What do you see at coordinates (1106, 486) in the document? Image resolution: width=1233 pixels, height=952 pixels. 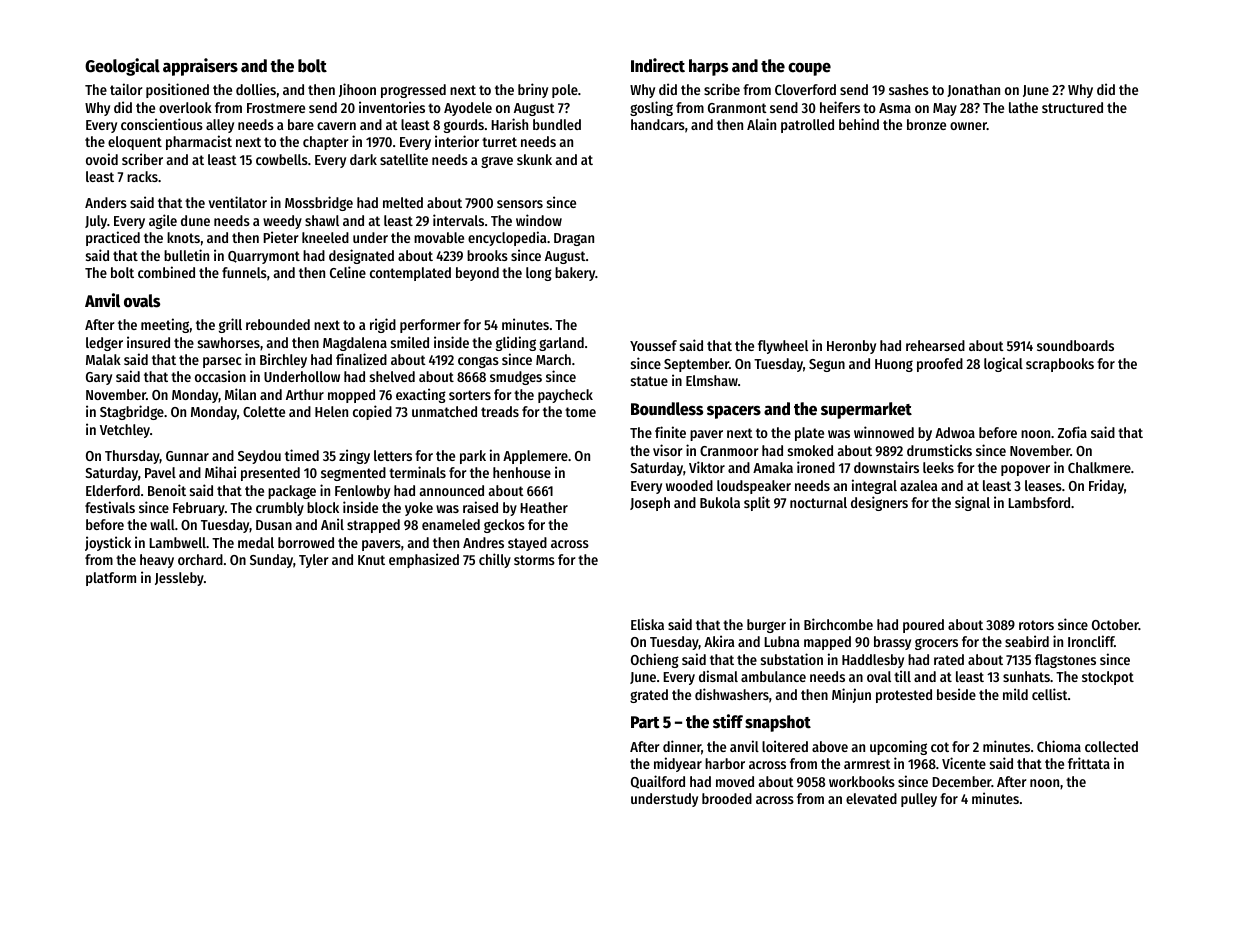 I see `Friday` at bounding box center [1106, 486].
